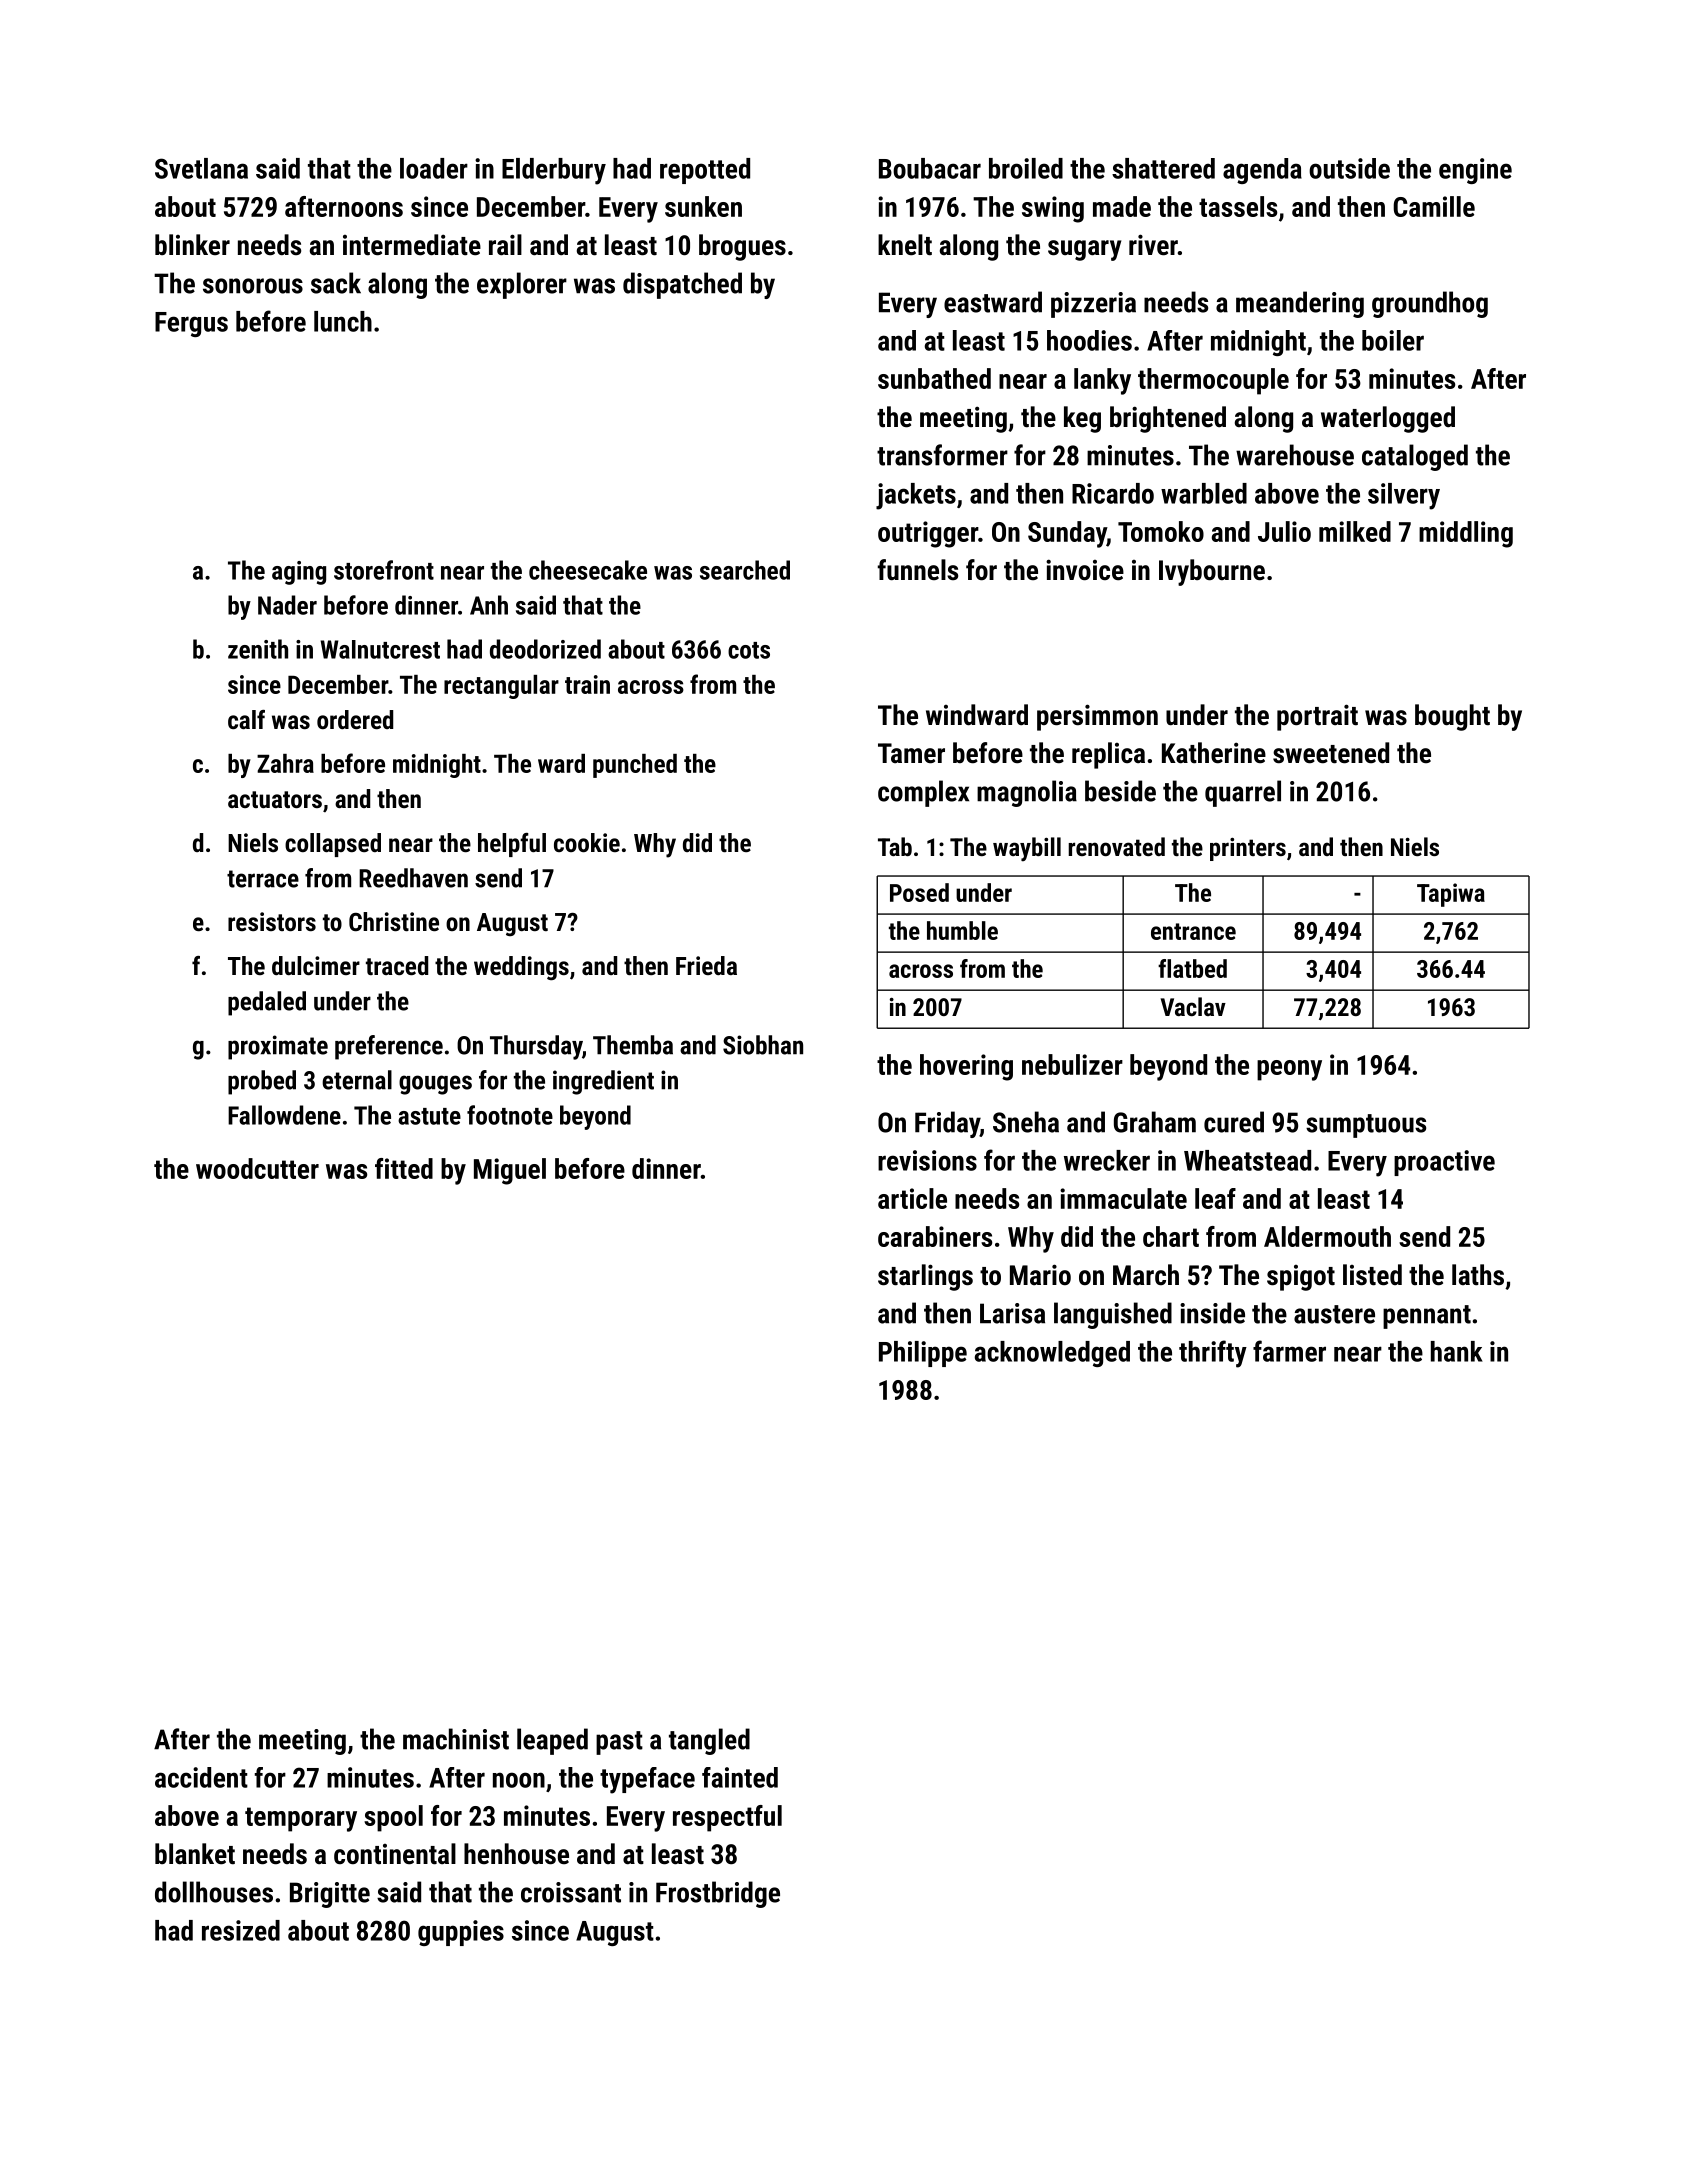 Image resolution: width=1683 pixels, height=2178 pixels. Describe the element at coordinates (1349, 168) in the document. I see `outside` at that location.
